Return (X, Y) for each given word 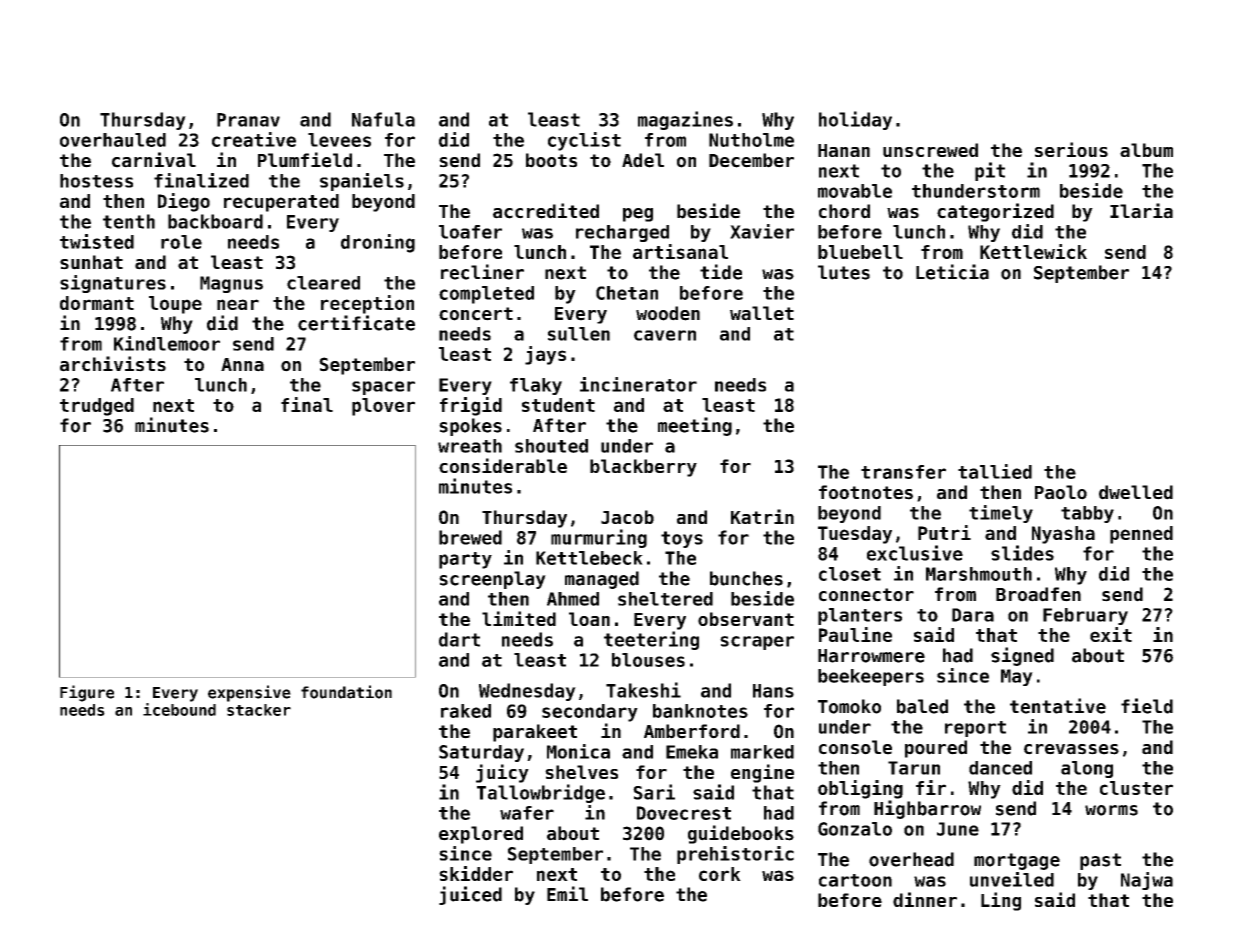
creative (254, 139)
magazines (685, 120)
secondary (590, 713)
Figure (87, 693)
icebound (179, 709)
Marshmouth (979, 574)
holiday (855, 120)
